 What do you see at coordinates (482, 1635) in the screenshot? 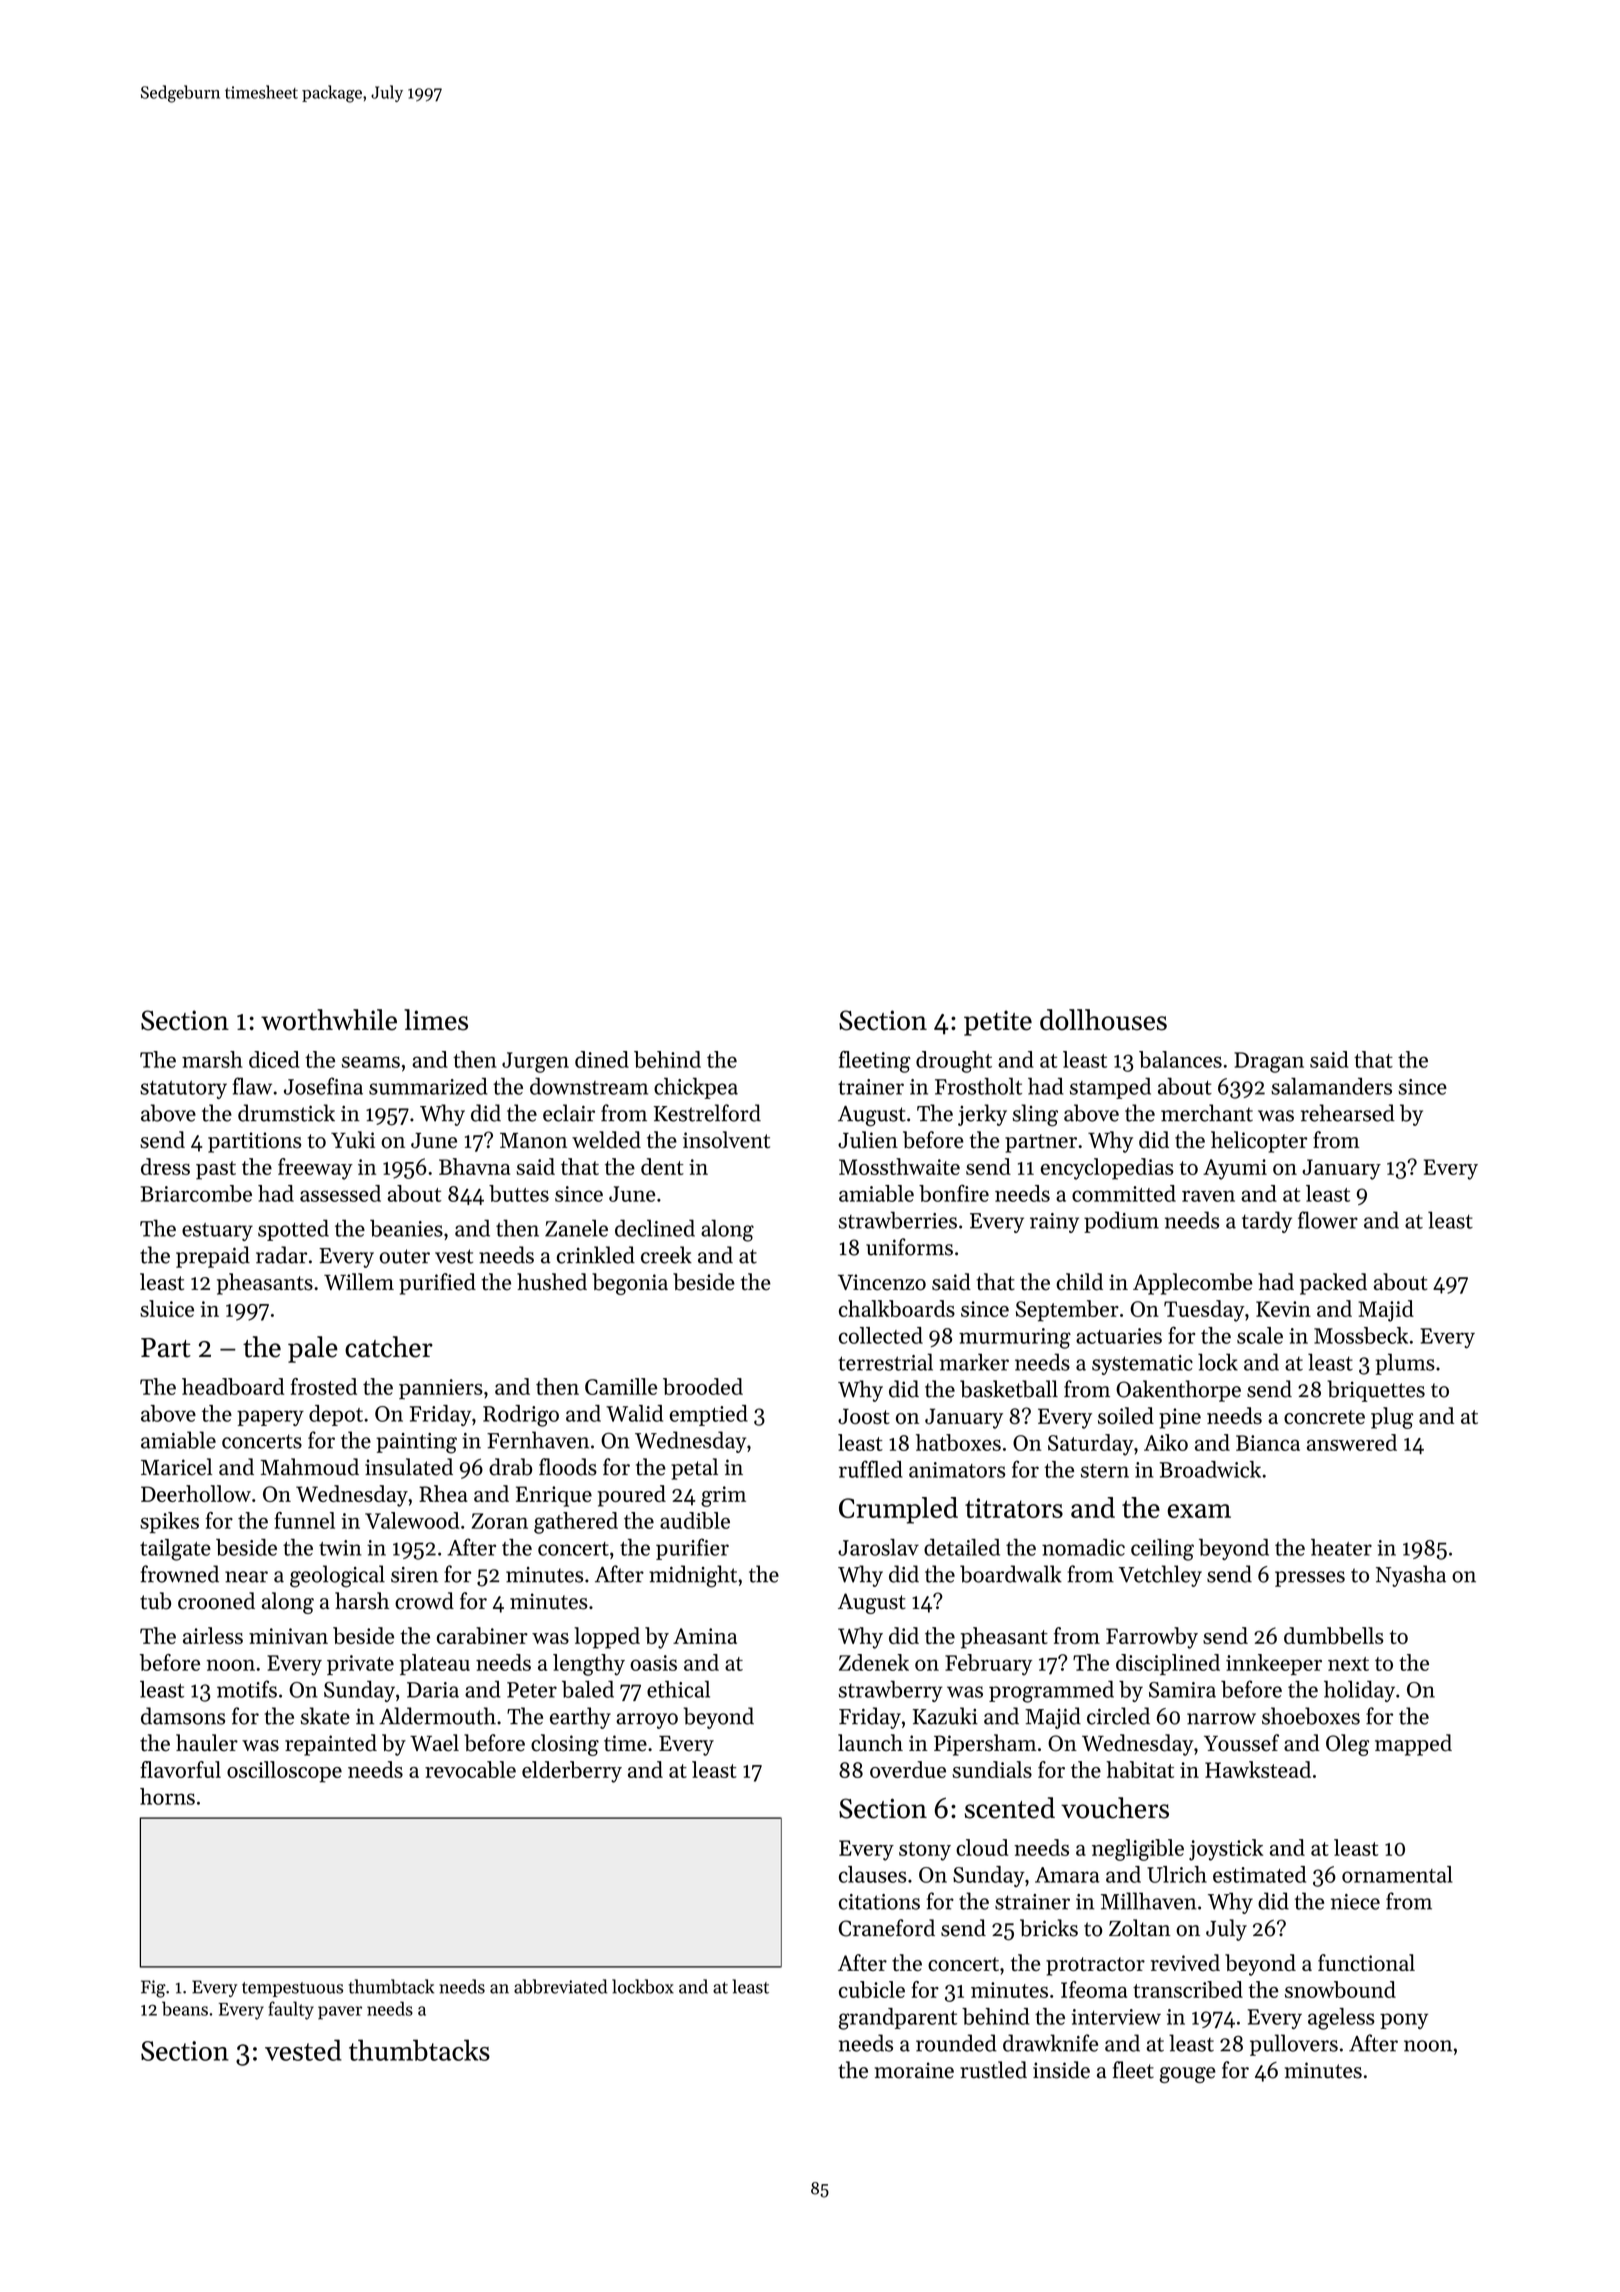
I see `carabiner` at bounding box center [482, 1635].
